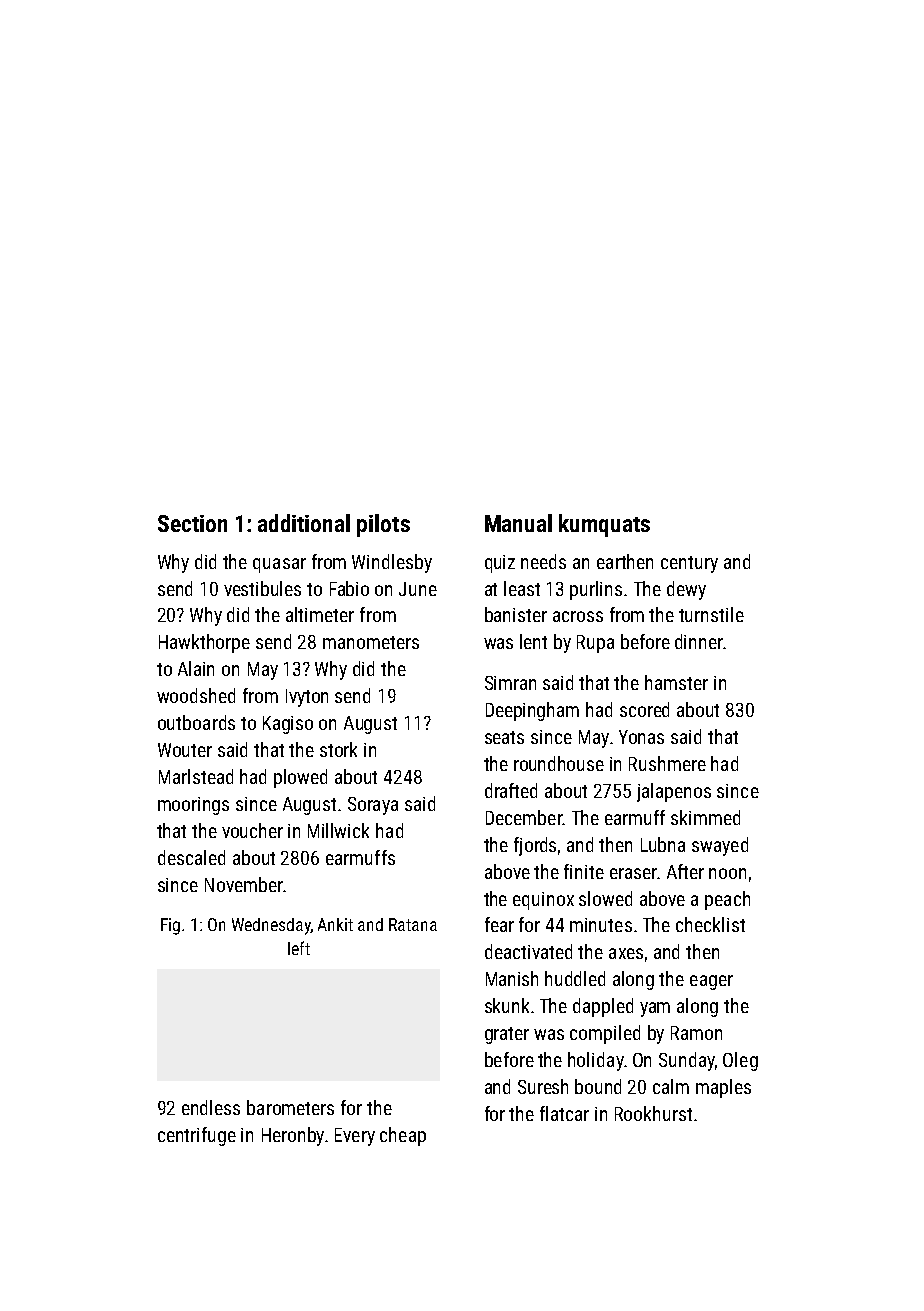  Describe the element at coordinates (604, 525) in the screenshot. I see `kumquats` at that location.
